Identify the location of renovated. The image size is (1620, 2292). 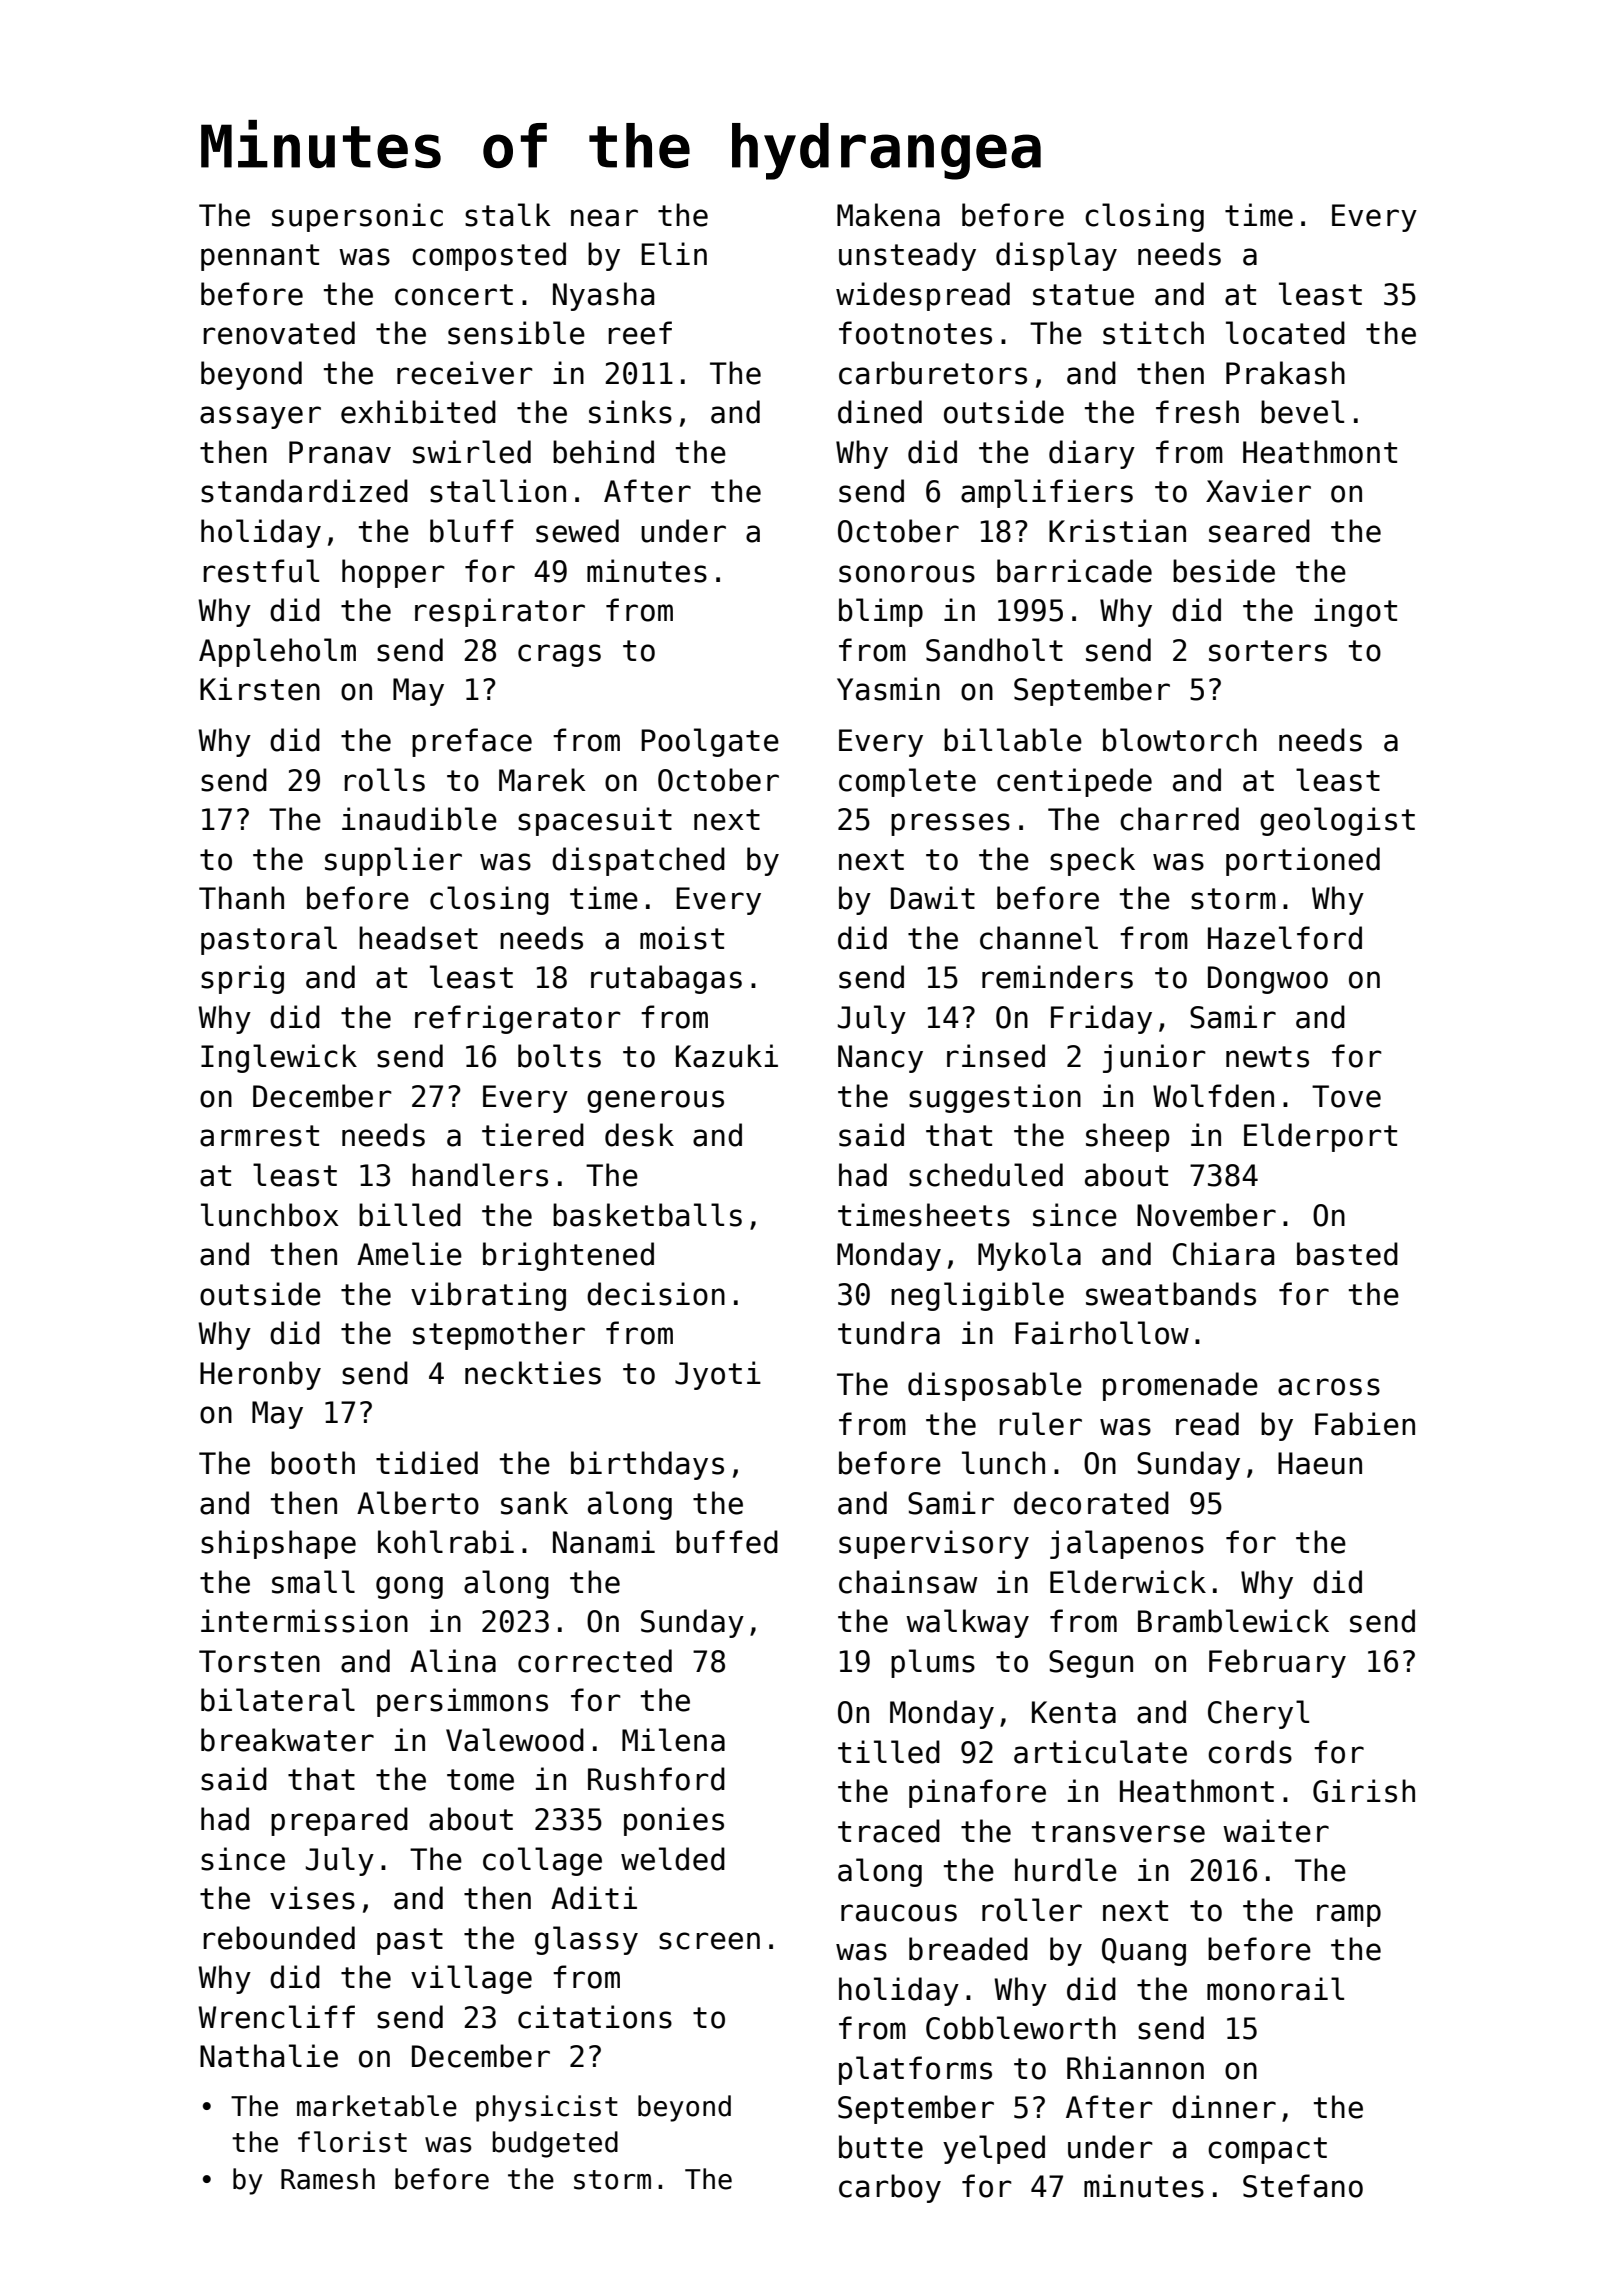
(279, 333).
